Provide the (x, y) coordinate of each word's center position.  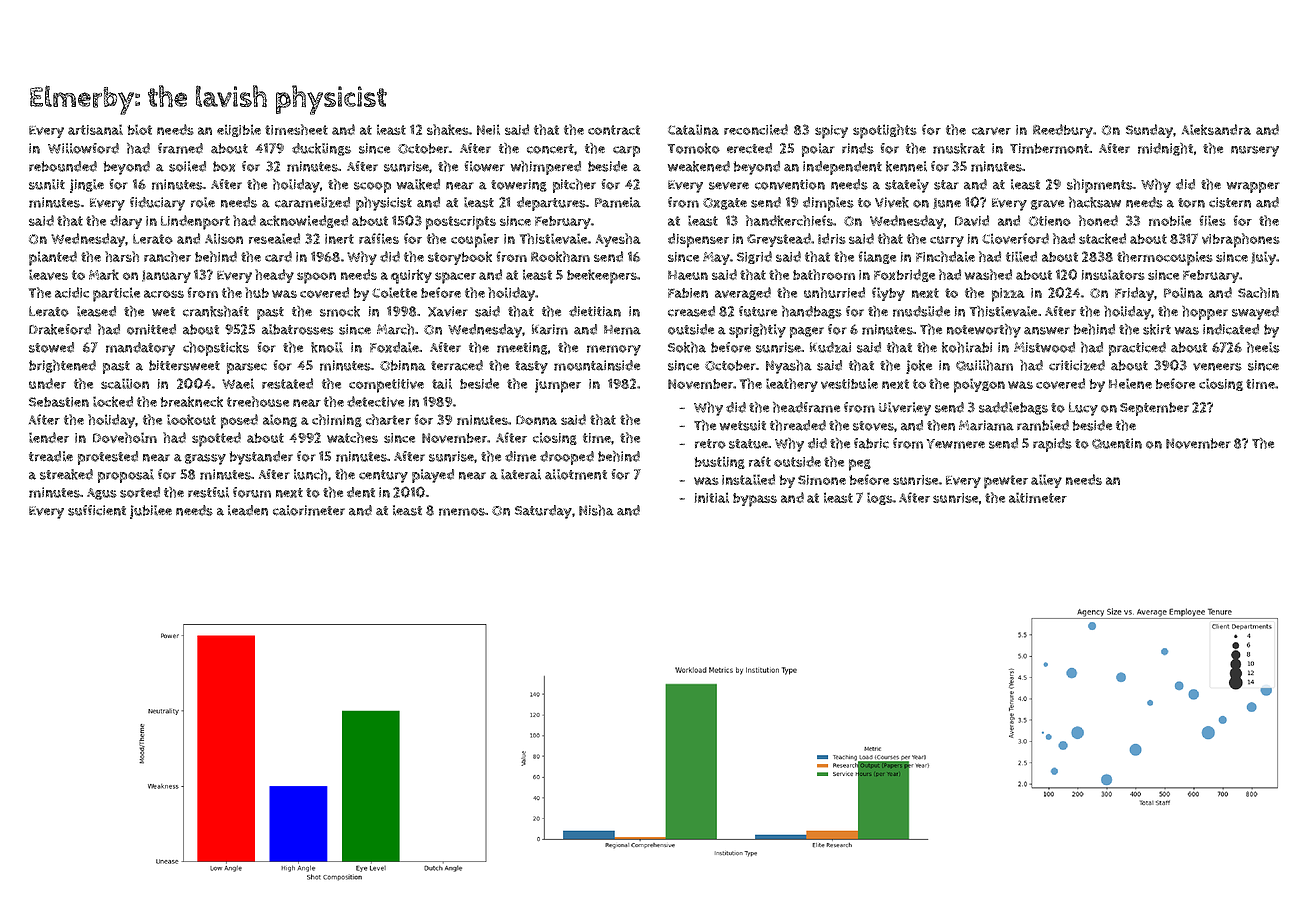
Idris (832, 238)
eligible (239, 130)
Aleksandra (1216, 129)
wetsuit (742, 425)
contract (614, 130)
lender (49, 437)
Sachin (1258, 292)
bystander (261, 458)
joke (919, 367)
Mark (104, 274)
